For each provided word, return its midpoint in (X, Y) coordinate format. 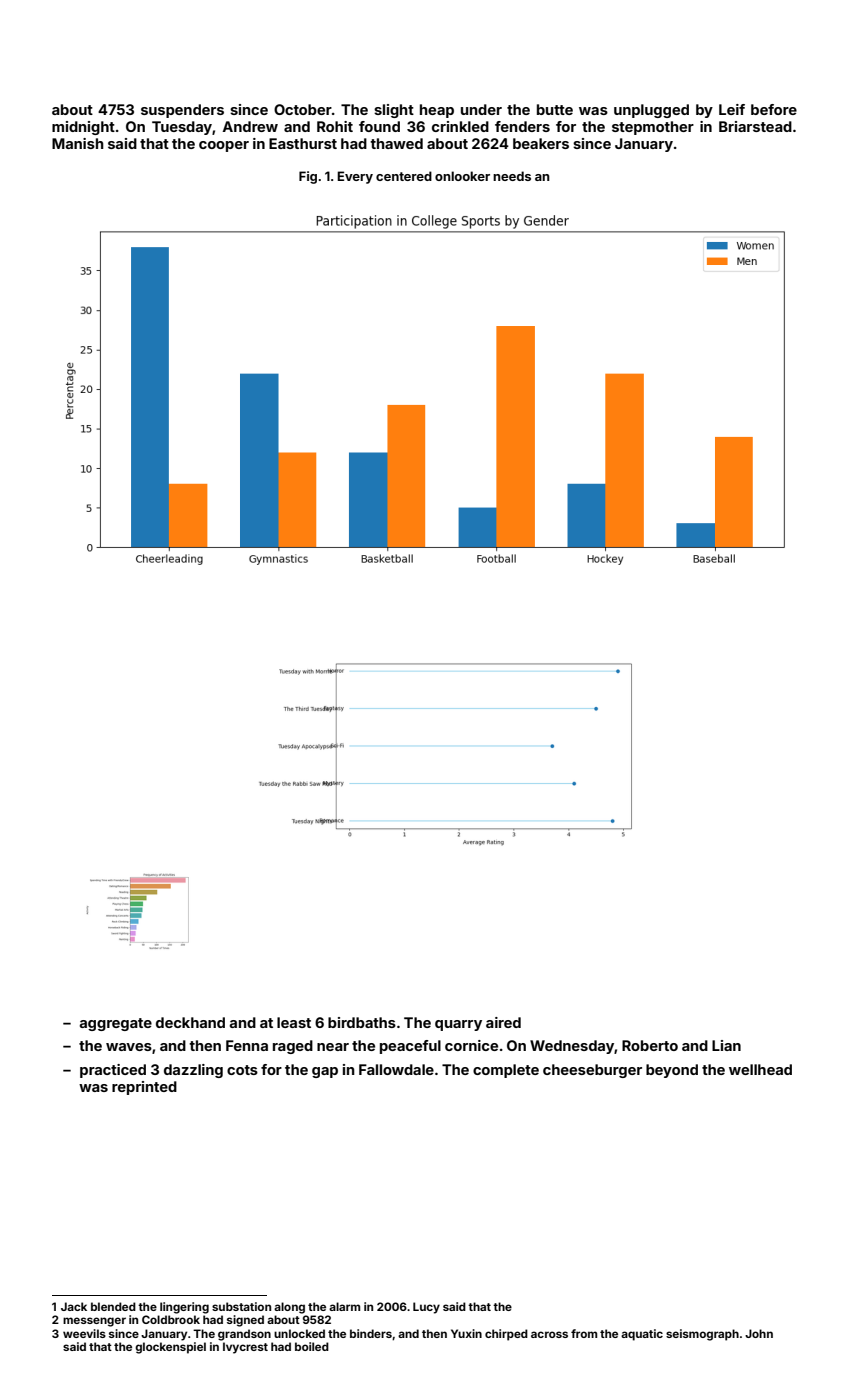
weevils (84, 1333)
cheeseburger (592, 1071)
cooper (224, 146)
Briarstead (755, 126)
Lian (726, 1045)
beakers (541, 143)
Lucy (426, 1308)
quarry (458, 1025)
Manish (78, 143)
